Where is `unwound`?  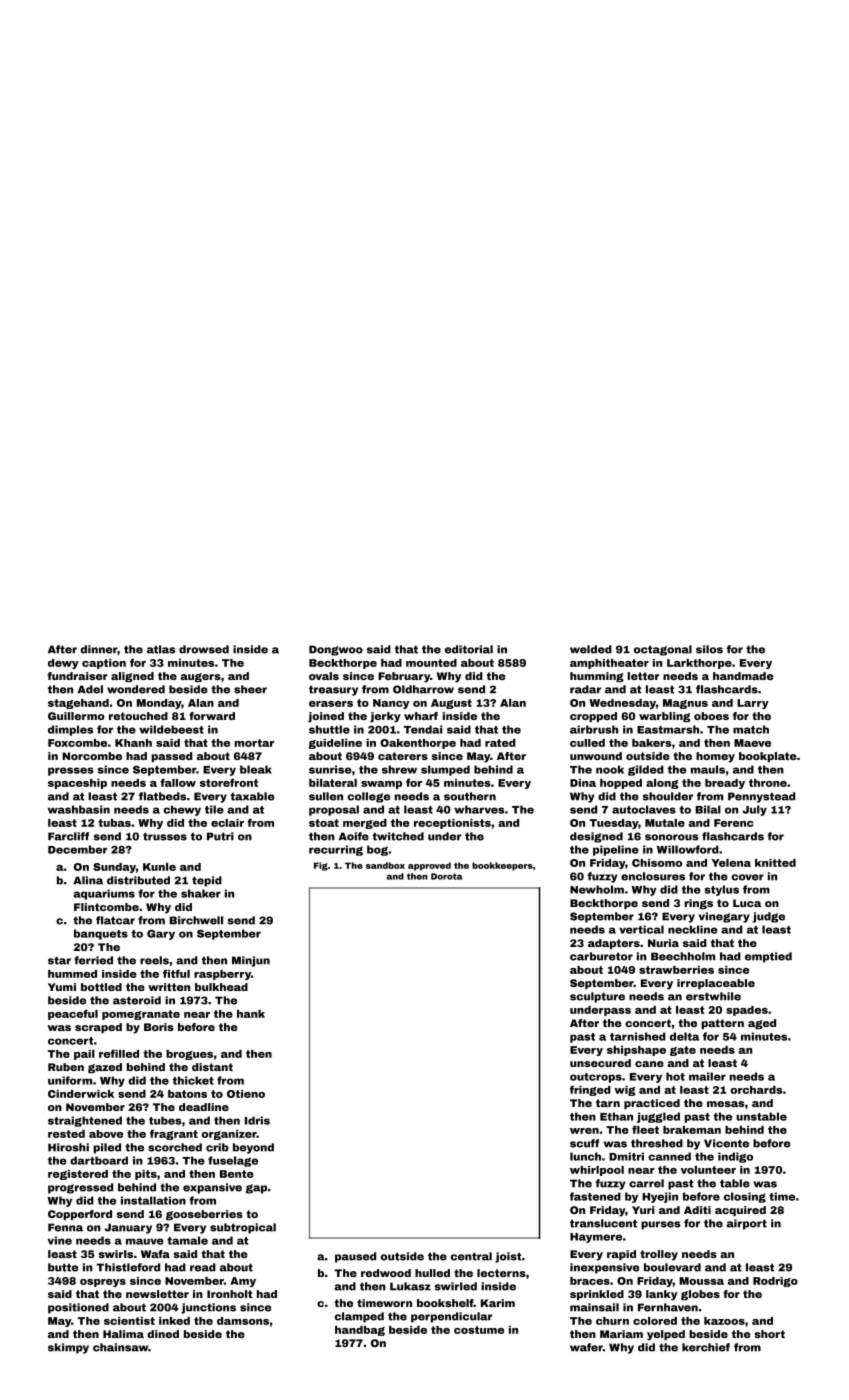 unwound is located at coordinates (596, 756).
